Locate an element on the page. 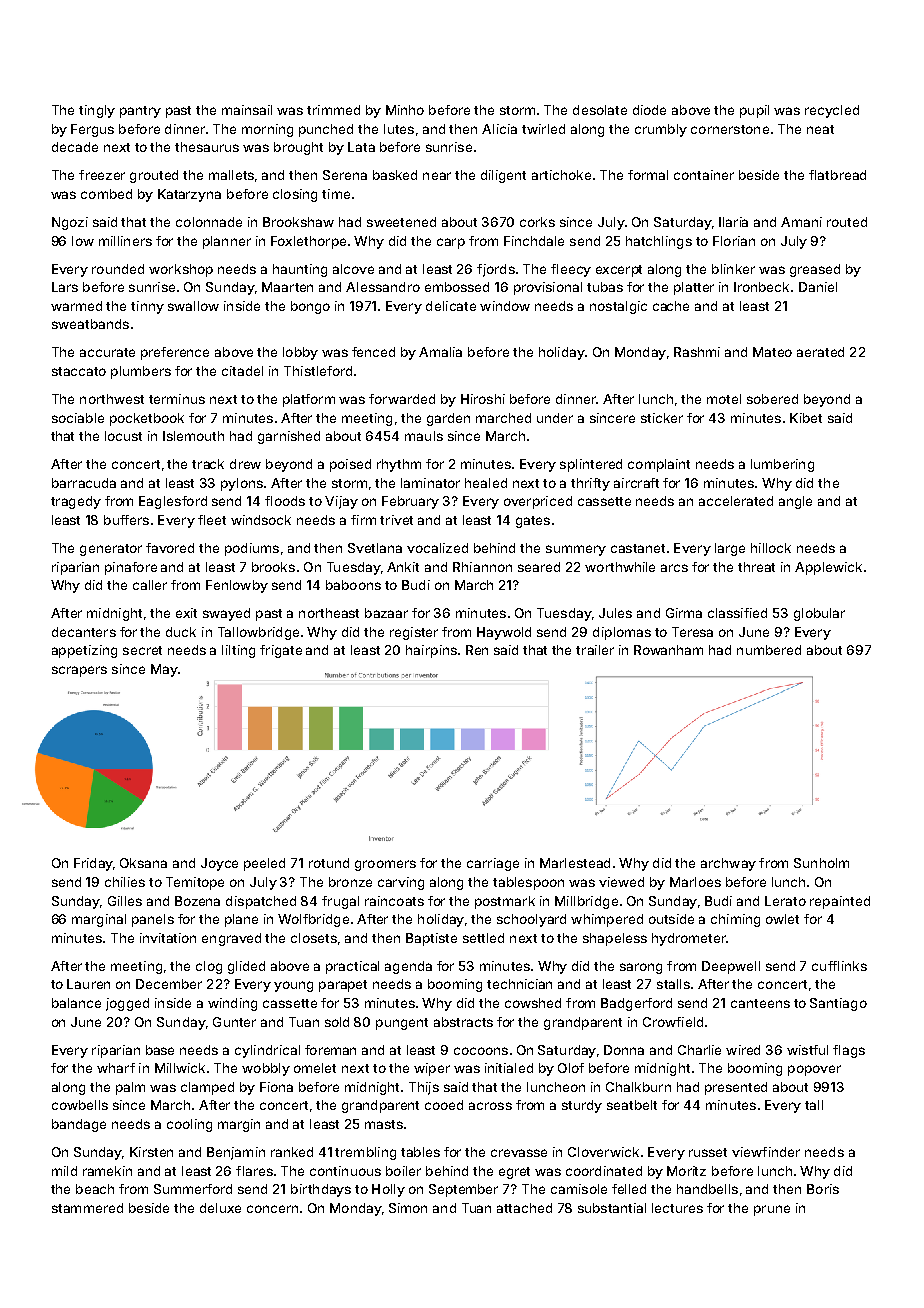 The width and height of the page is (924, 1308). attached is located at coordinates (524, 1208).
